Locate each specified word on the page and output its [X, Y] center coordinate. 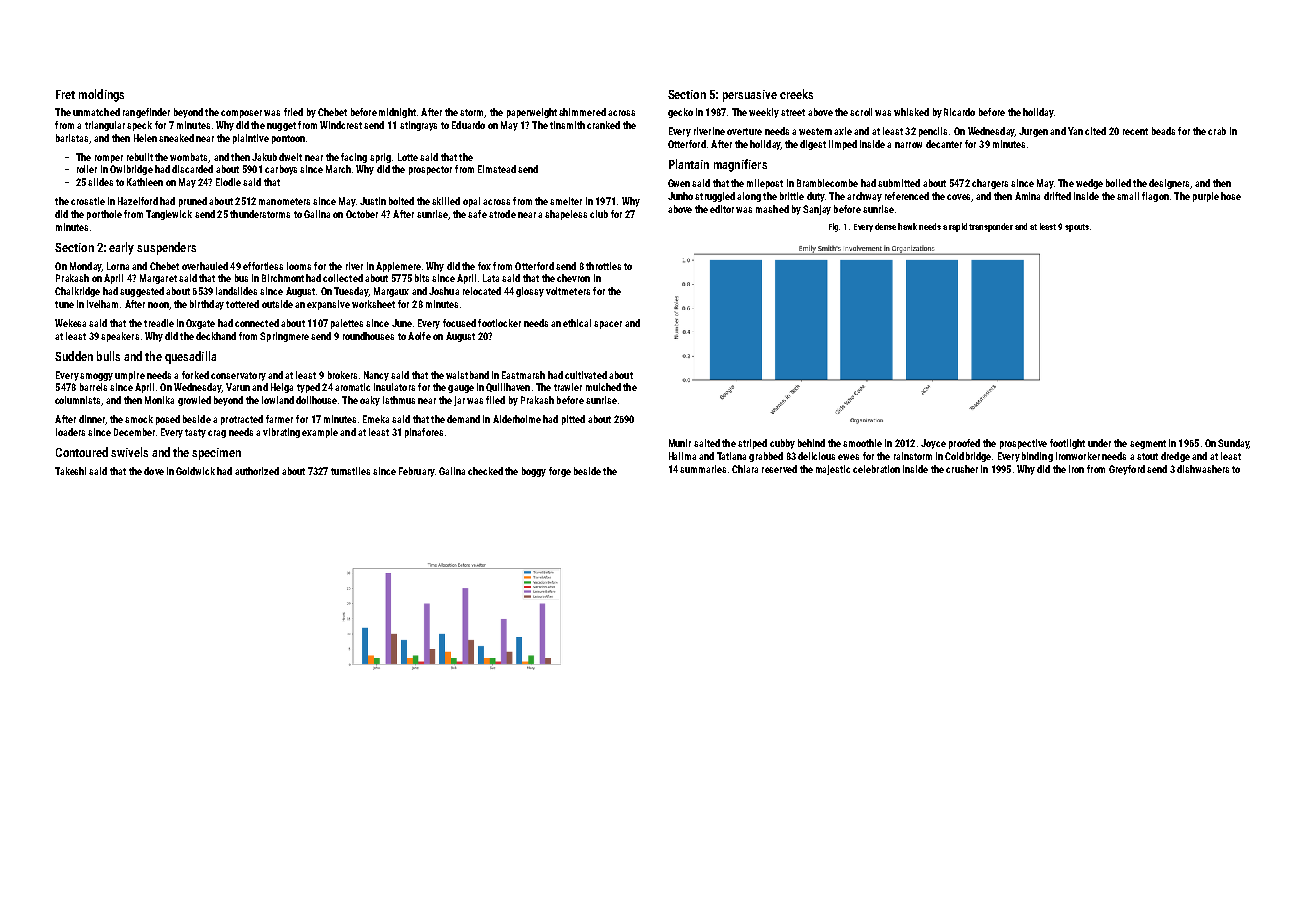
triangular [105, 126]
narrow [908, 145]
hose [1231, 196]
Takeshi [70, 471]
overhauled [205, 266]
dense [885, 226]
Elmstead [497, 169]
